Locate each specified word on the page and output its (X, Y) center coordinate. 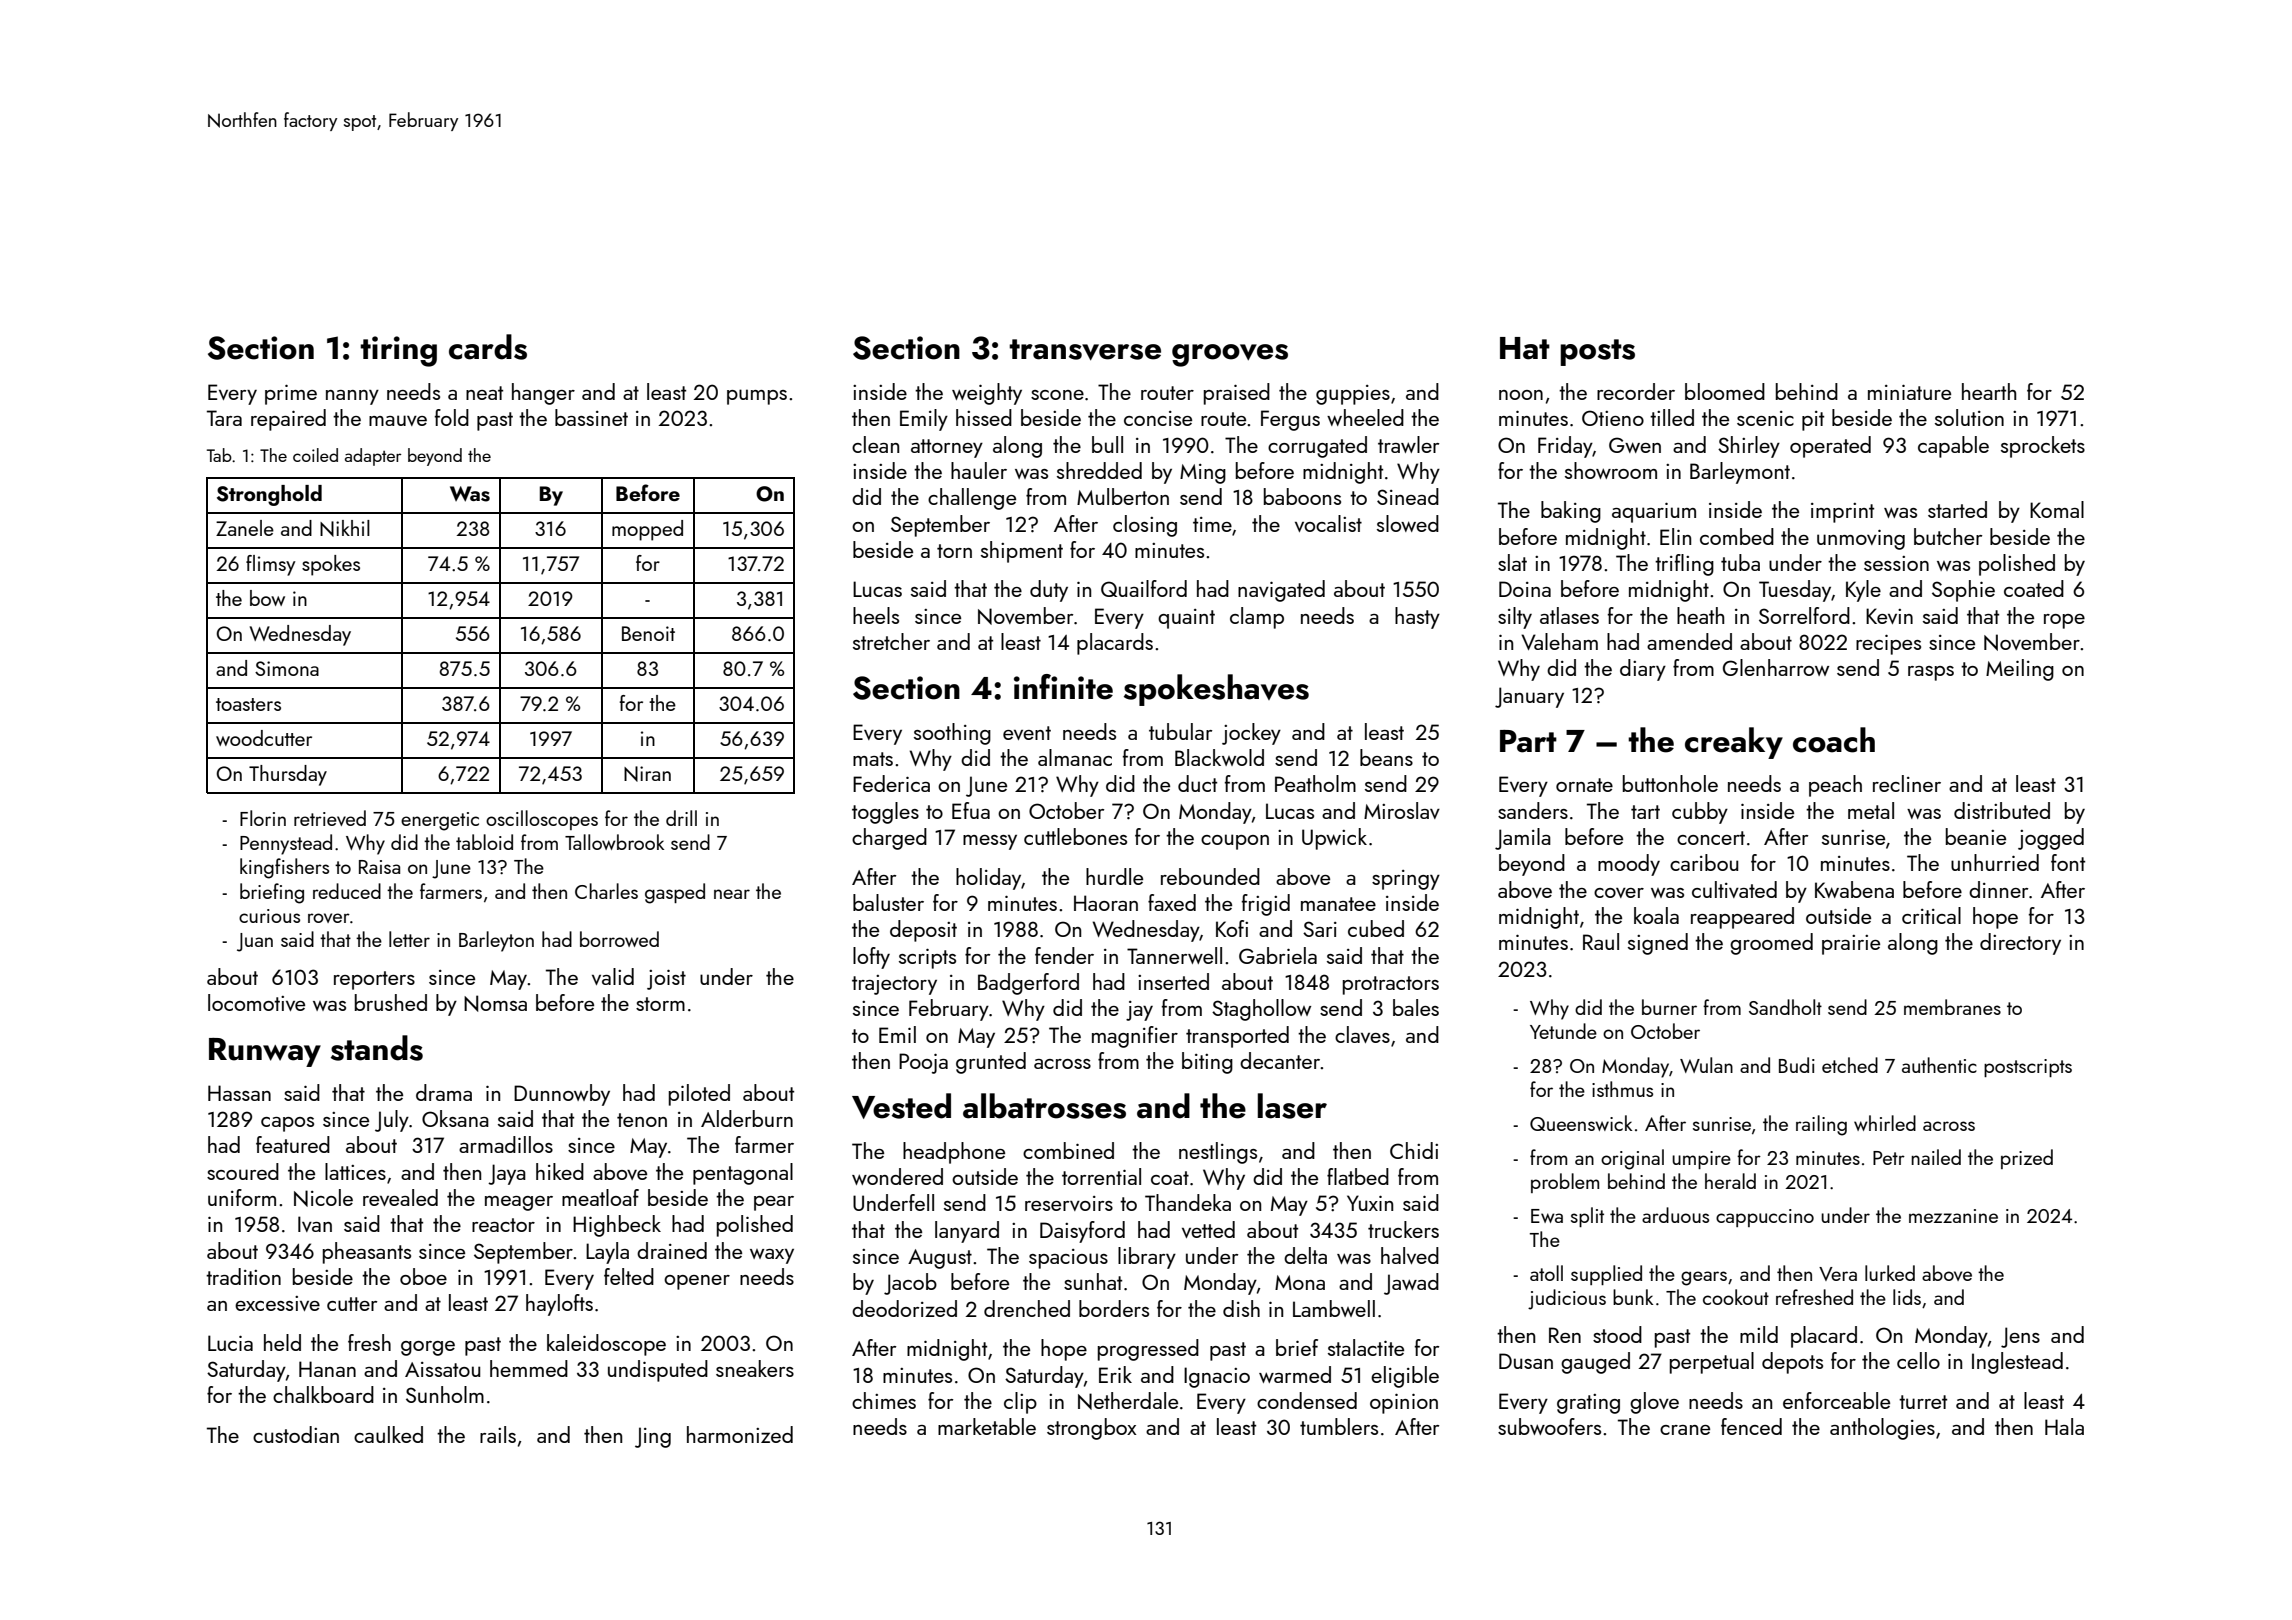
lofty (871, 958)
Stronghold (269, 495)
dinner (1998, 889)
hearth (1989, 391)
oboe (423, 1276)
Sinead (1408, 496)
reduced (347, 891)
